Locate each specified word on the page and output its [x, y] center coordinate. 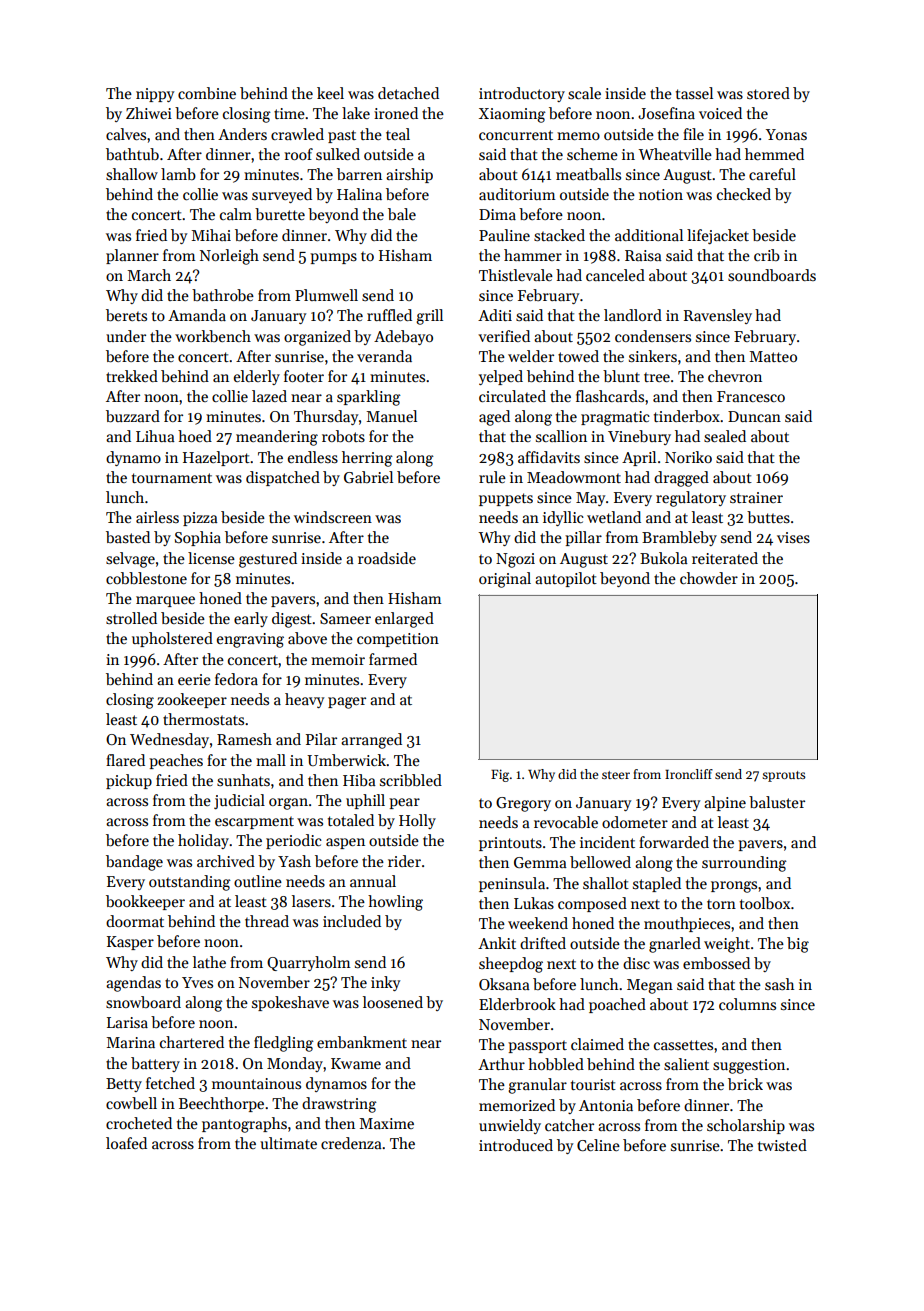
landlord [633, 315]
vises [793, 537]
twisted [782, 1145]
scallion [561, 436]
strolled [131, 618]
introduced [516, 1145]
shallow [132, 174]
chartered [192, 1042]
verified [504, 336]
